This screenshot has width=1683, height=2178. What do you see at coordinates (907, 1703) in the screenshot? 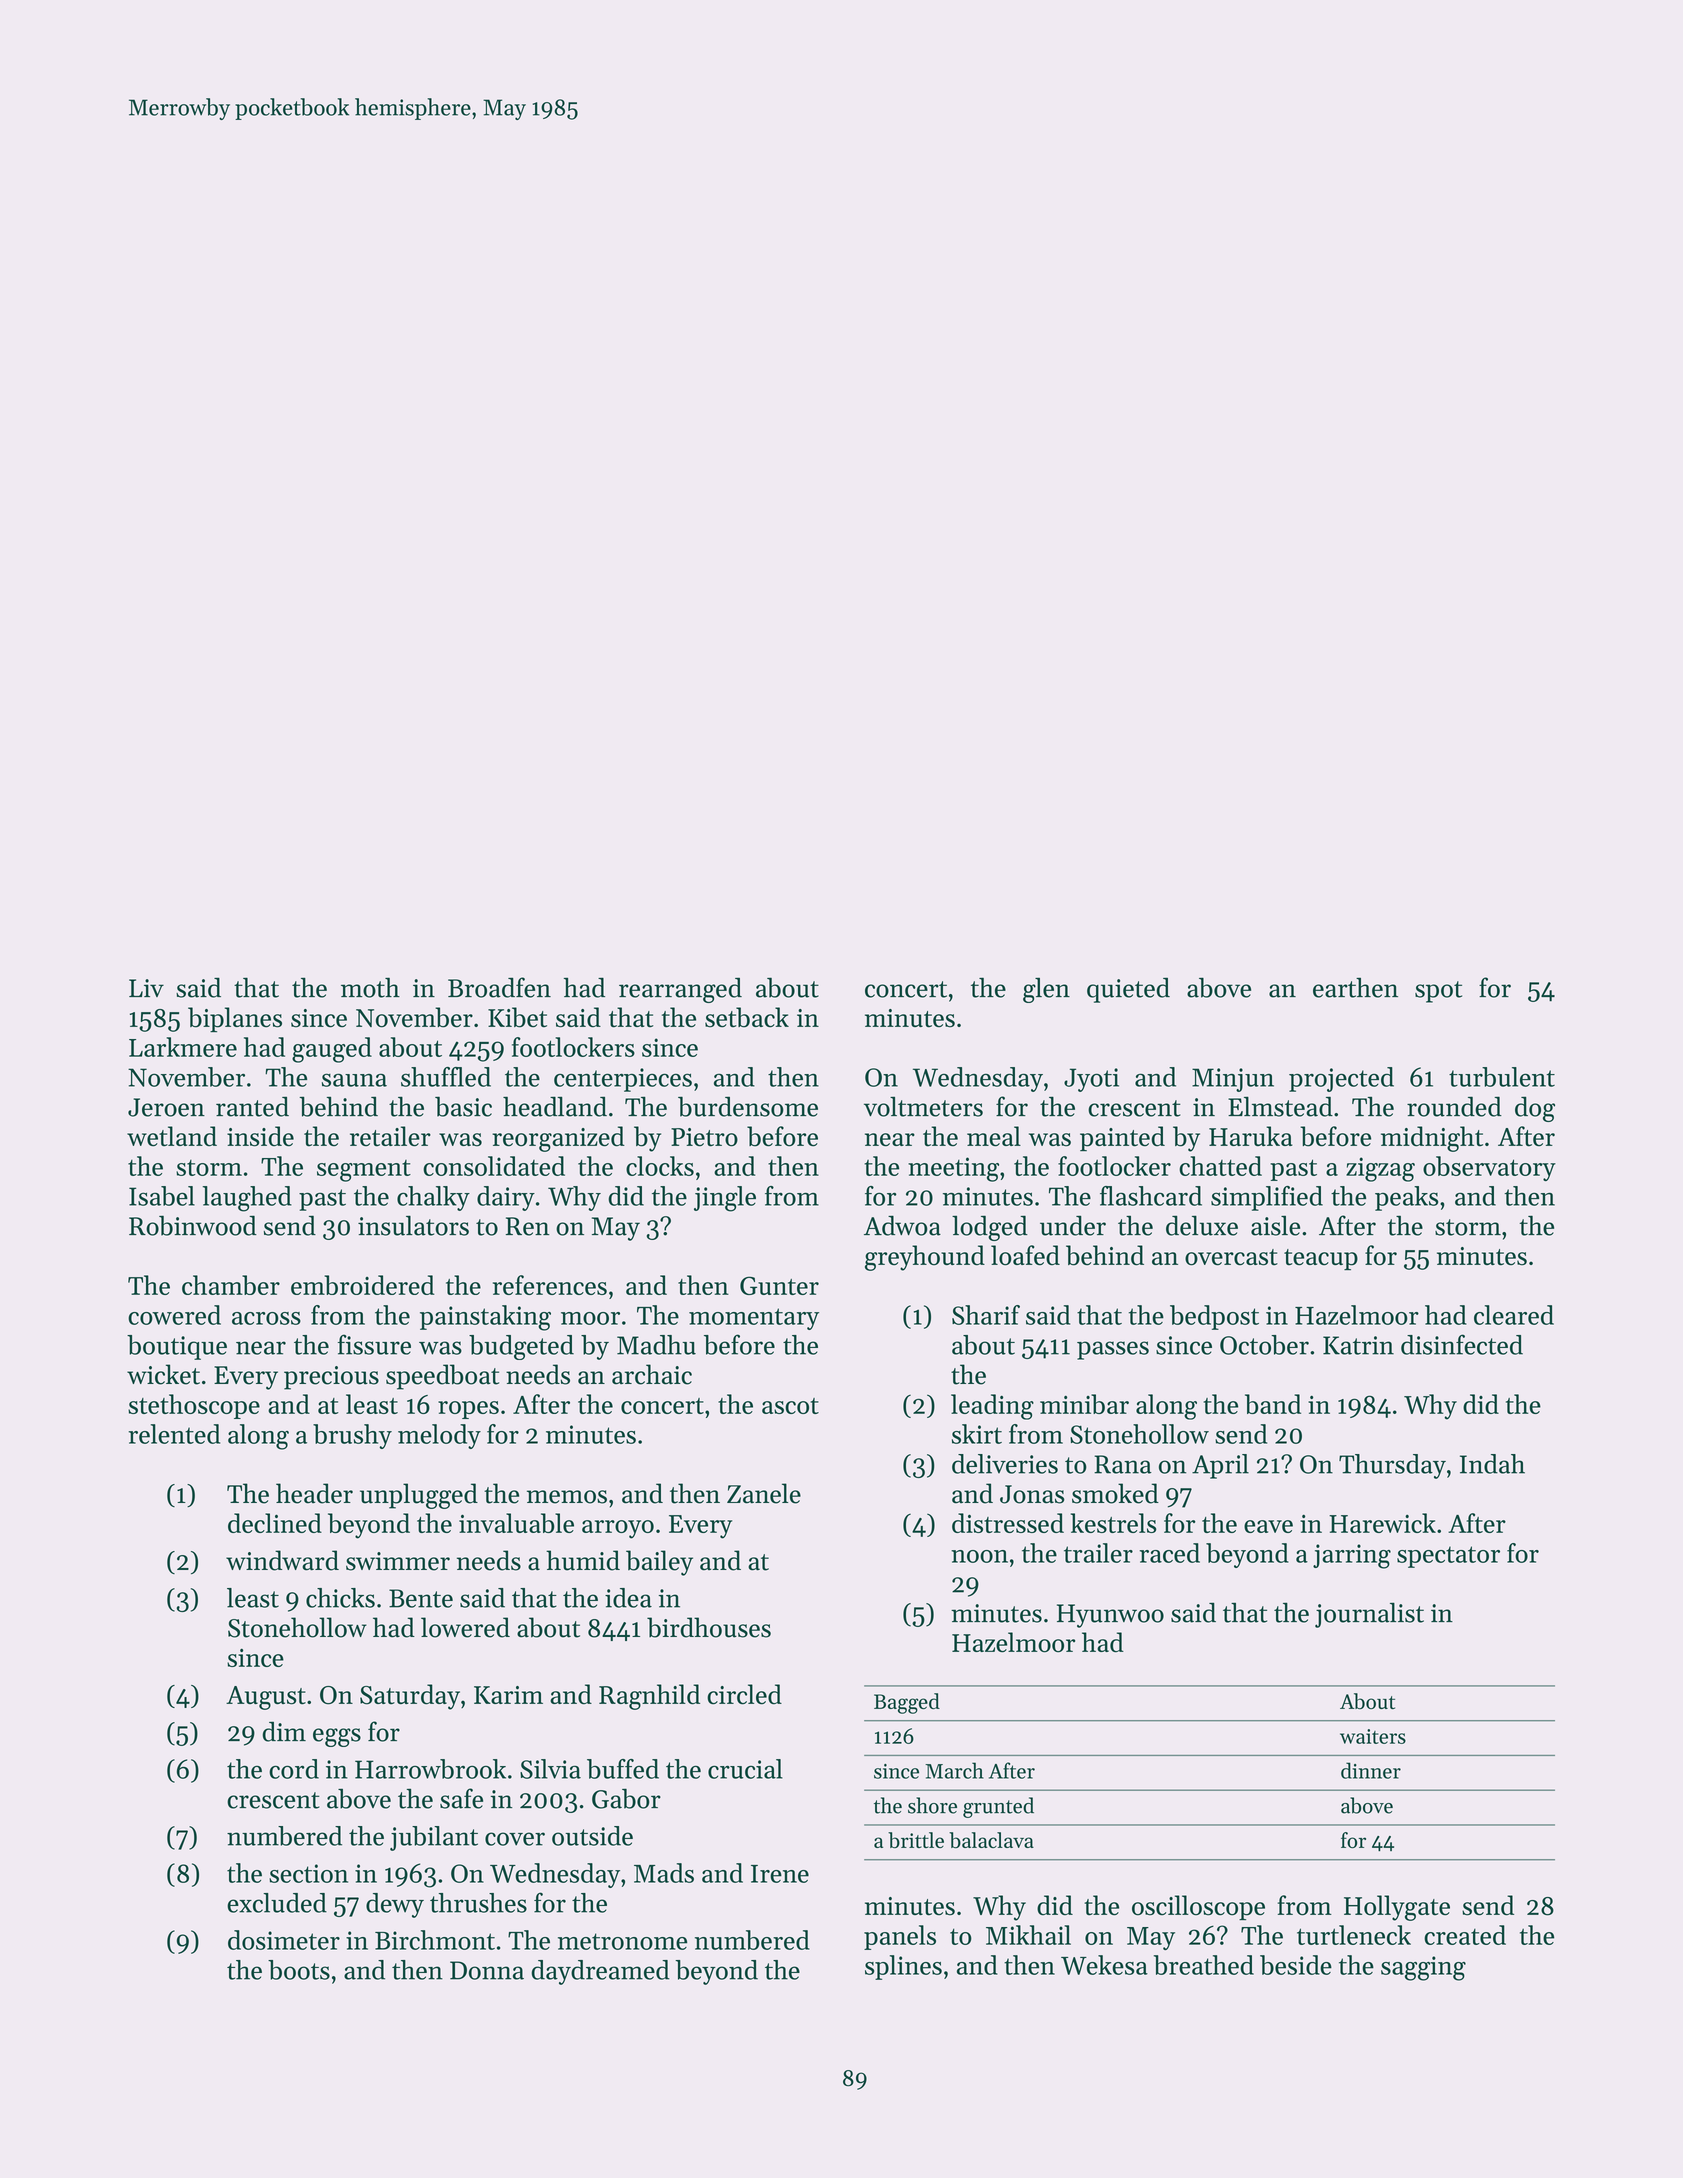
I see `Bagged` at bounding box center [907, 1703].
